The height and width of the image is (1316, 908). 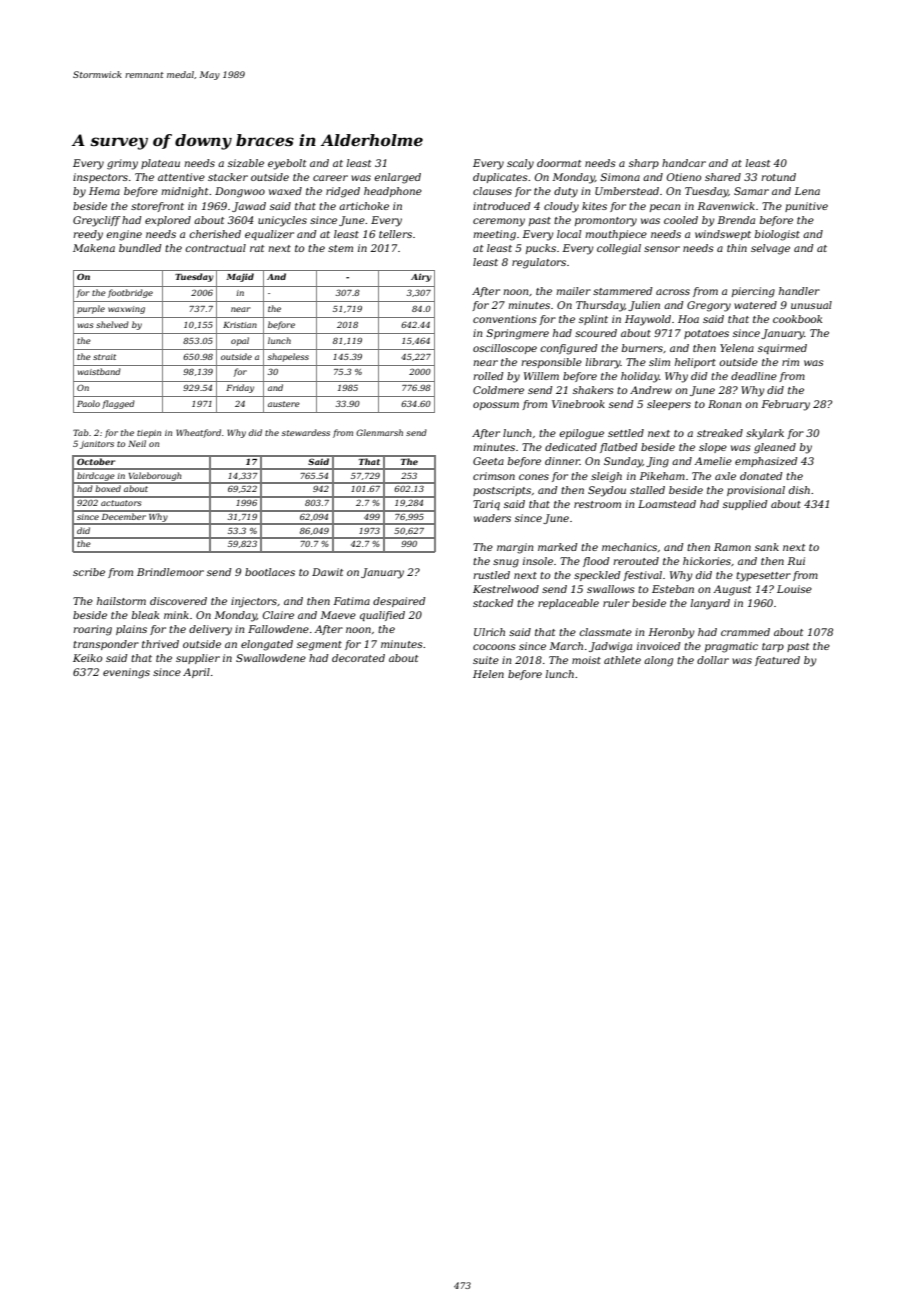 What do you see at coordinates (130, 293) in the image?
I see `footbridge` at bounding box center [130, 293].
